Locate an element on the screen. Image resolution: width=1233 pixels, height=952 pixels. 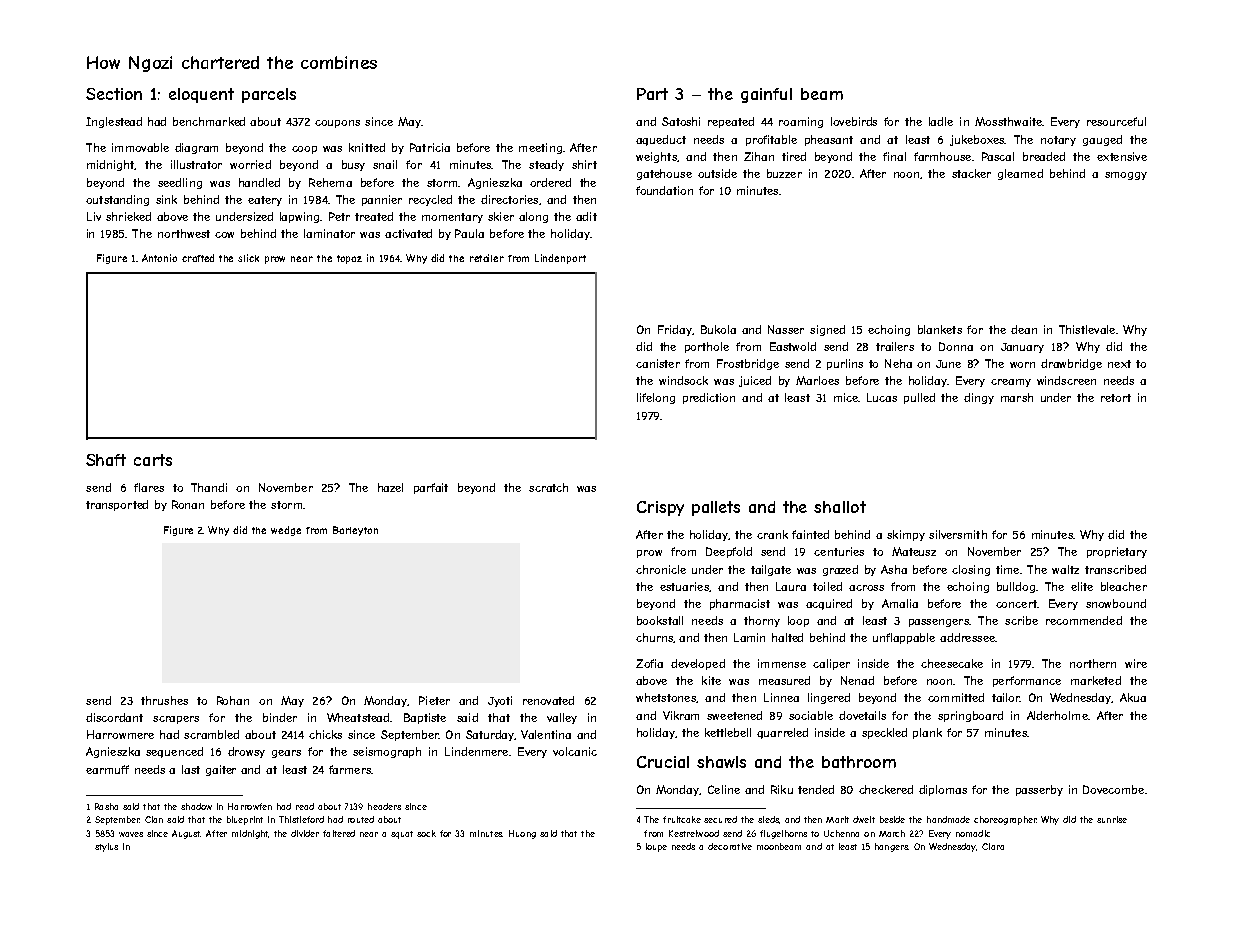
canister is located at coordinates (658, 363).
